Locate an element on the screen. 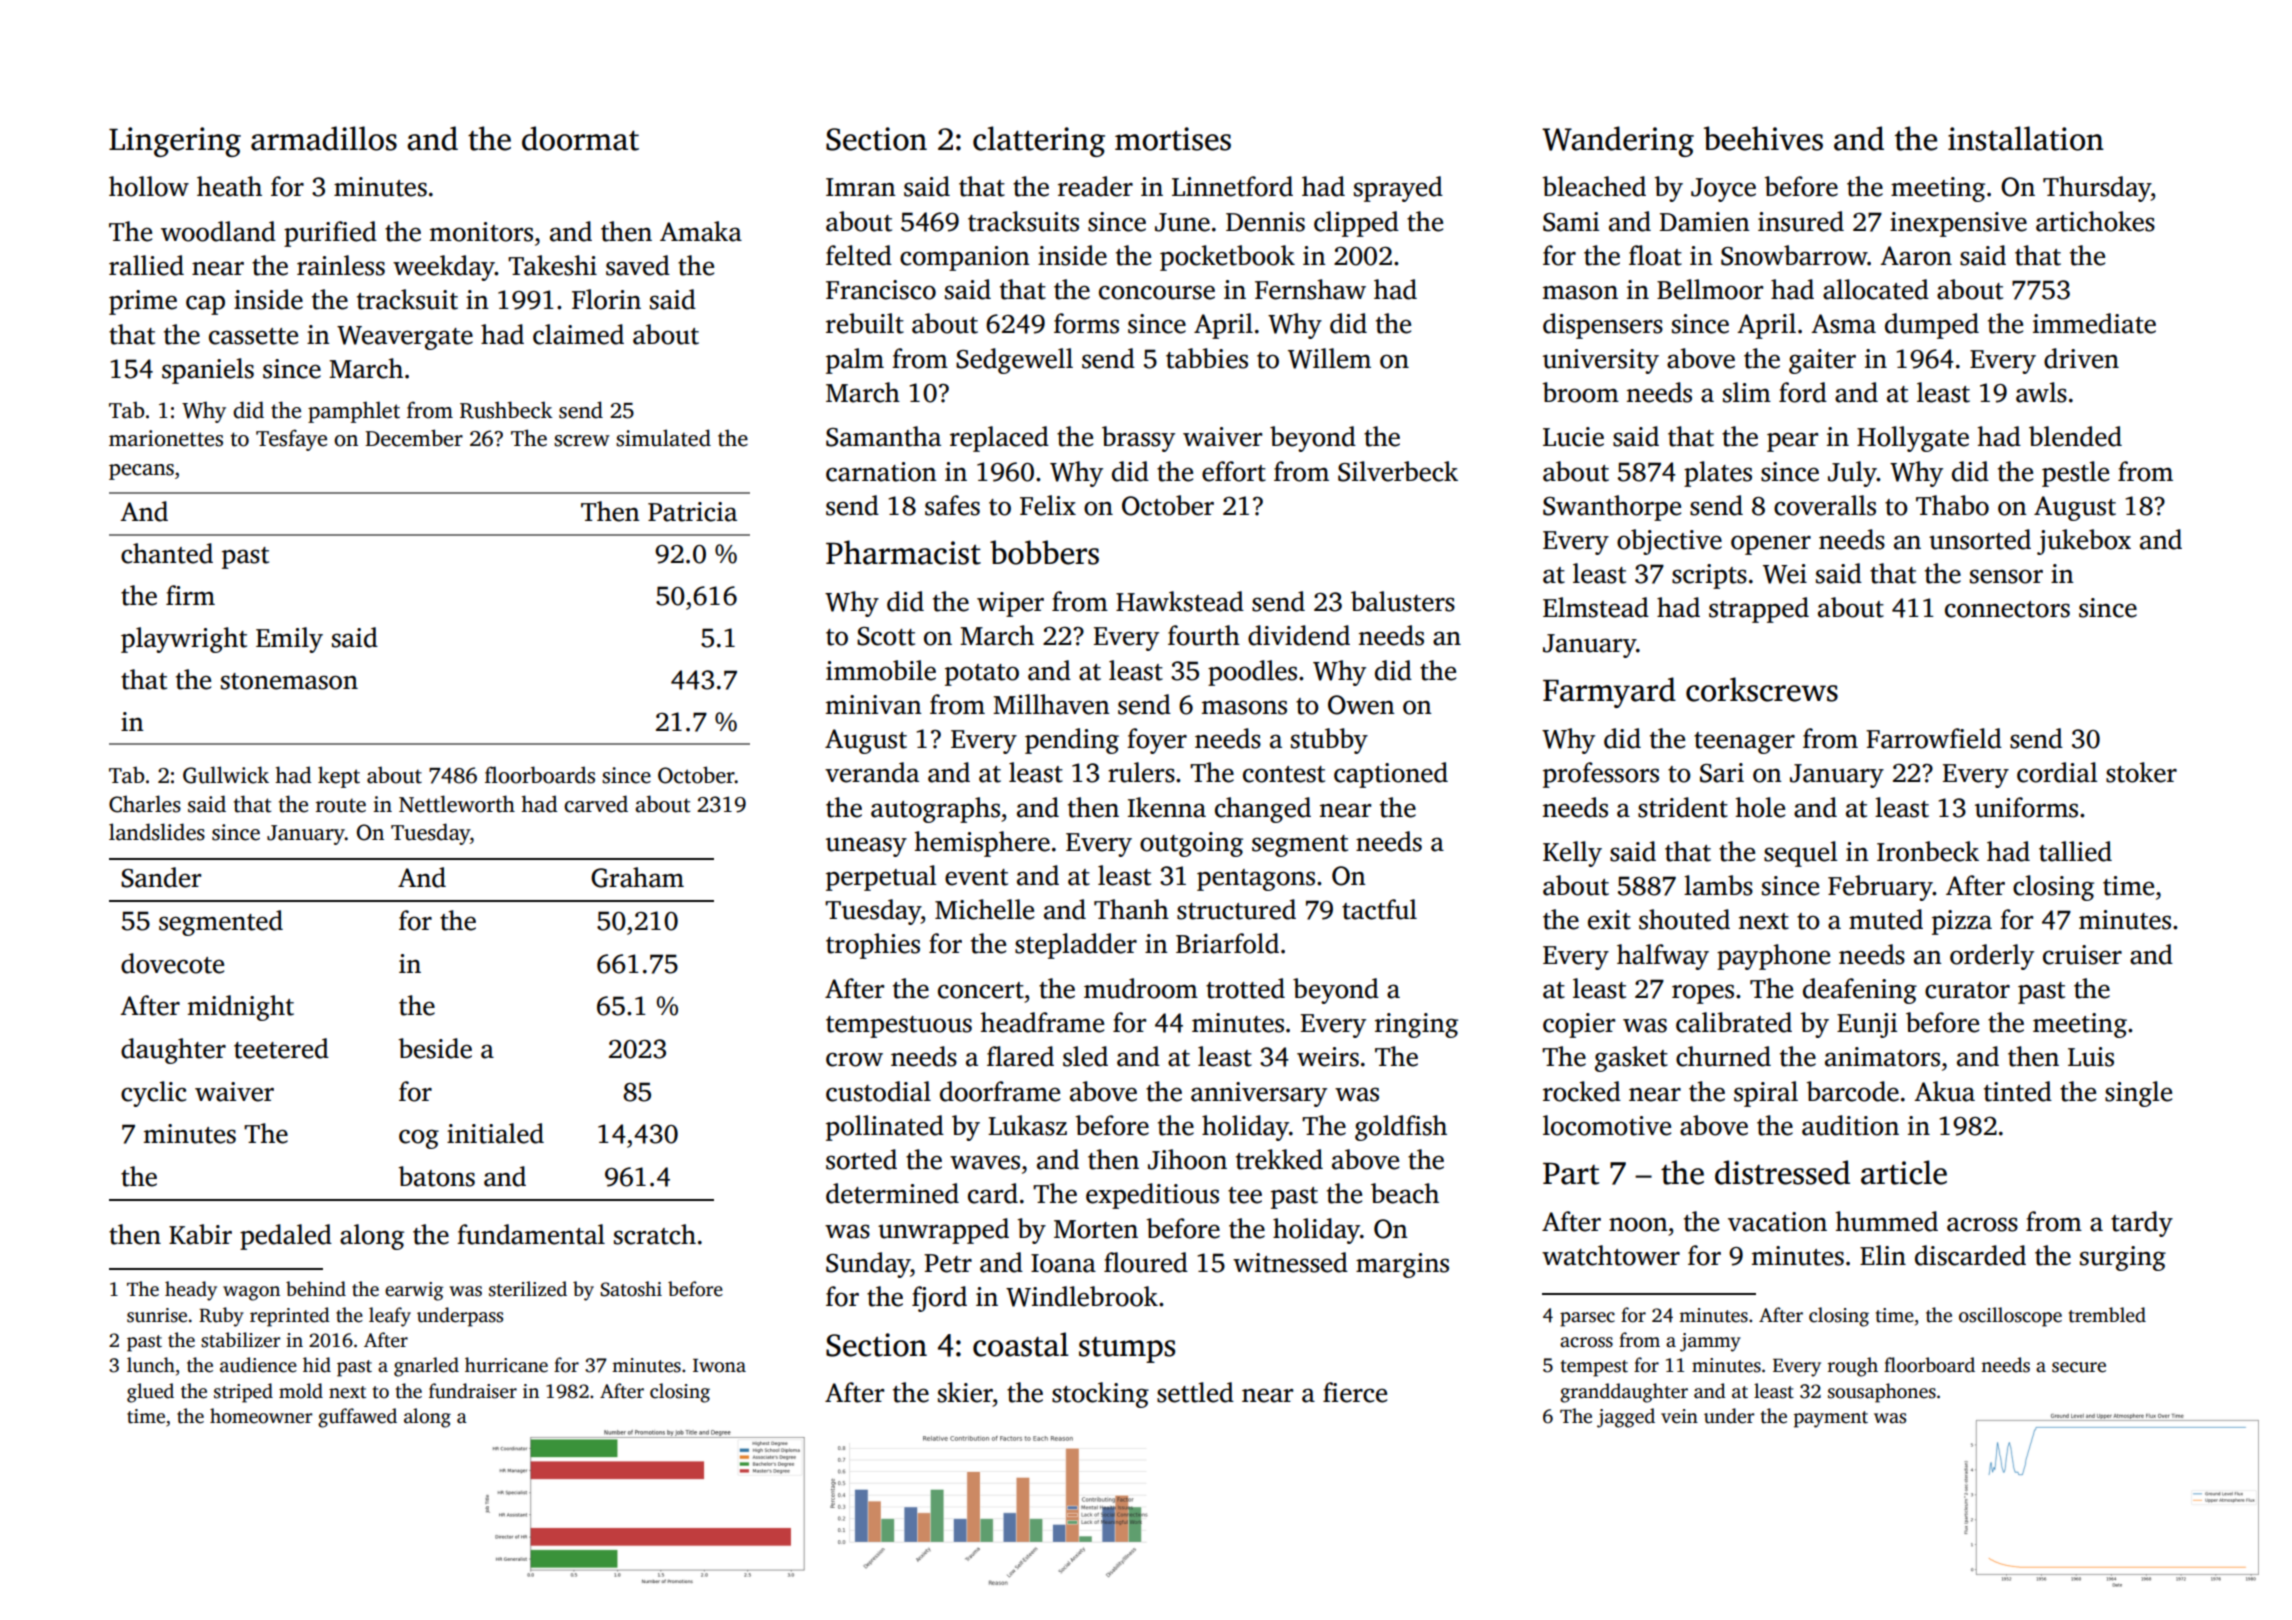 This screenshot has height=1620, width=2292. installation is located at coordinates (2026, 138).
